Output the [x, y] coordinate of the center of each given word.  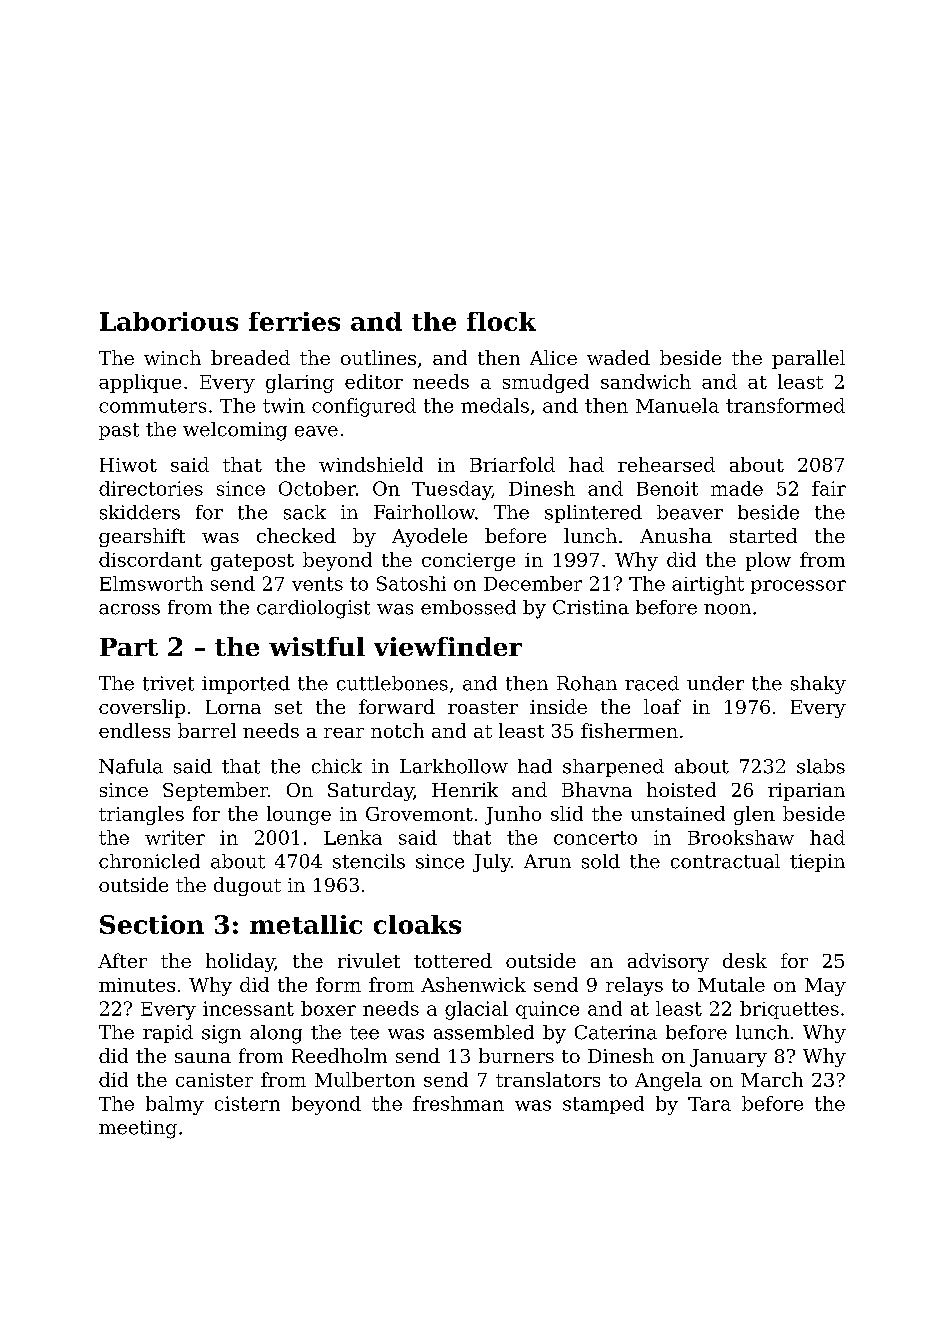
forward [397, 706]
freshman [458, 1103]
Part [129, 647]
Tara [709, 1104]
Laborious [169, 321]
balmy [175, 1105]
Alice [553, 357]
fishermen [629, 730]
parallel [808, 359]
